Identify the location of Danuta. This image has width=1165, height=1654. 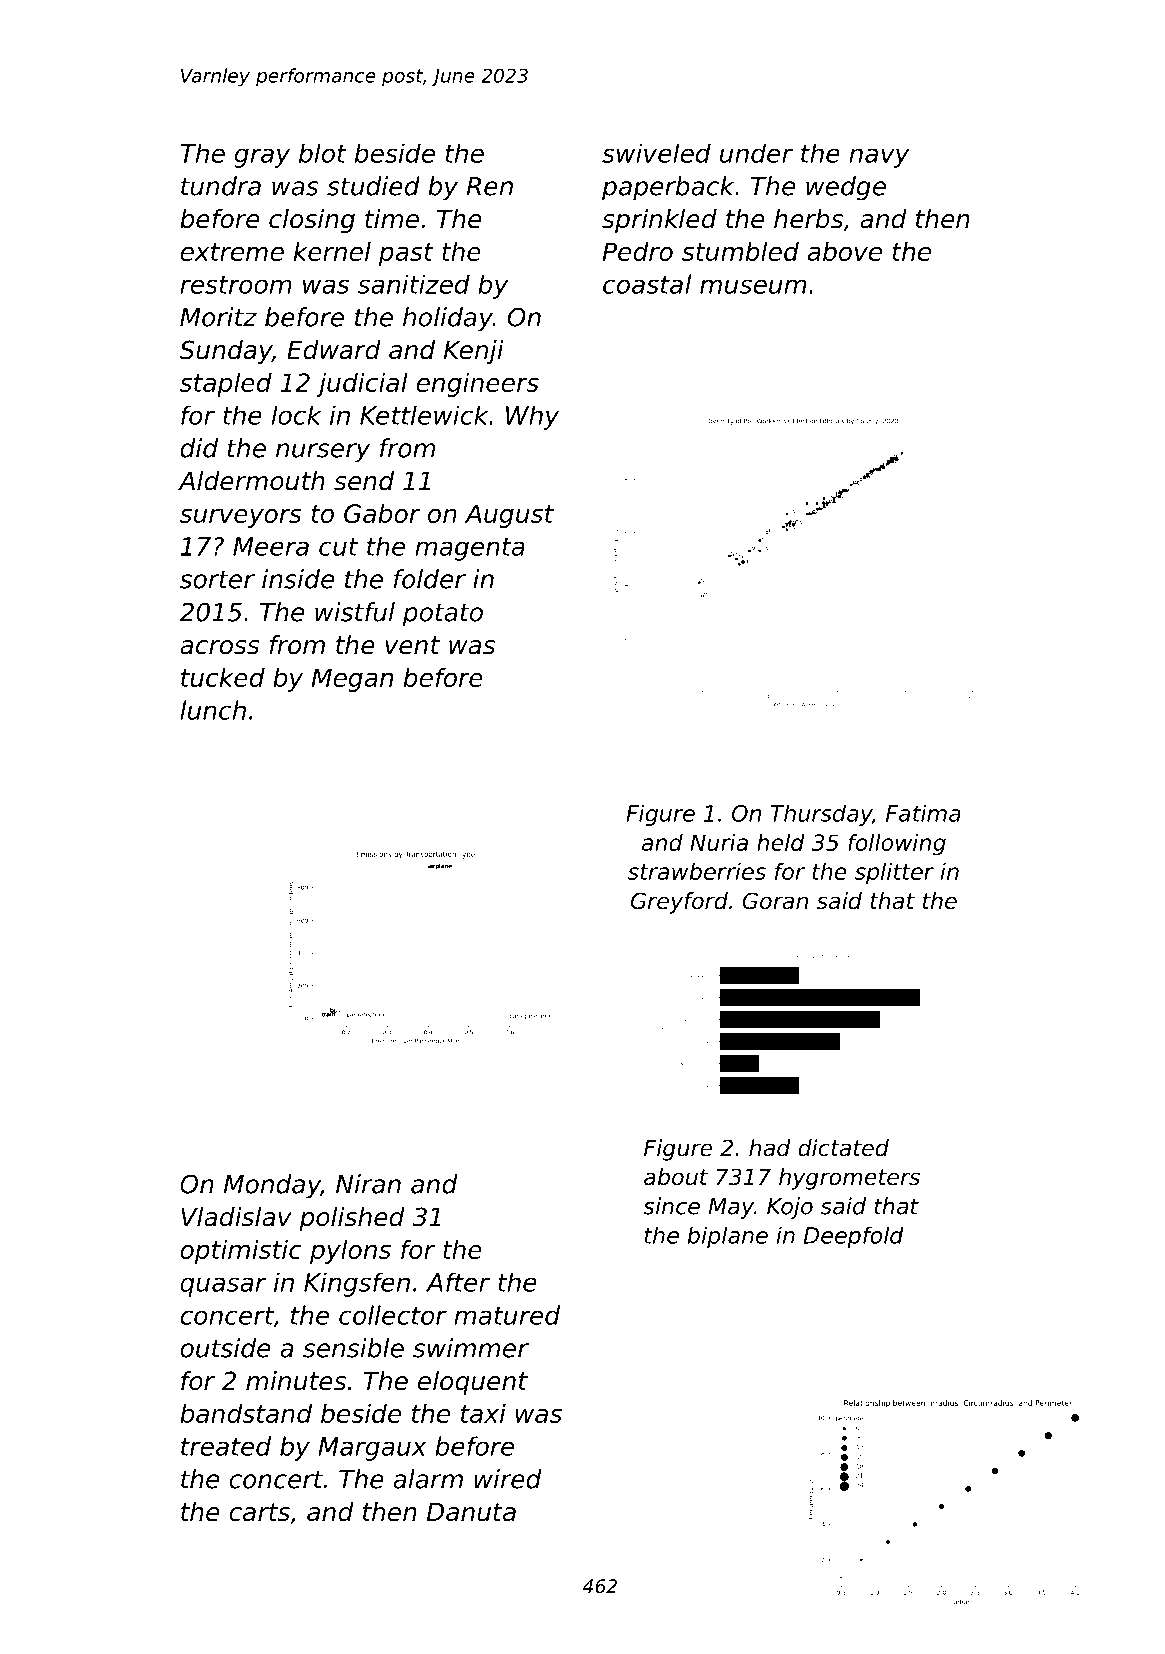
(471, 1512).
